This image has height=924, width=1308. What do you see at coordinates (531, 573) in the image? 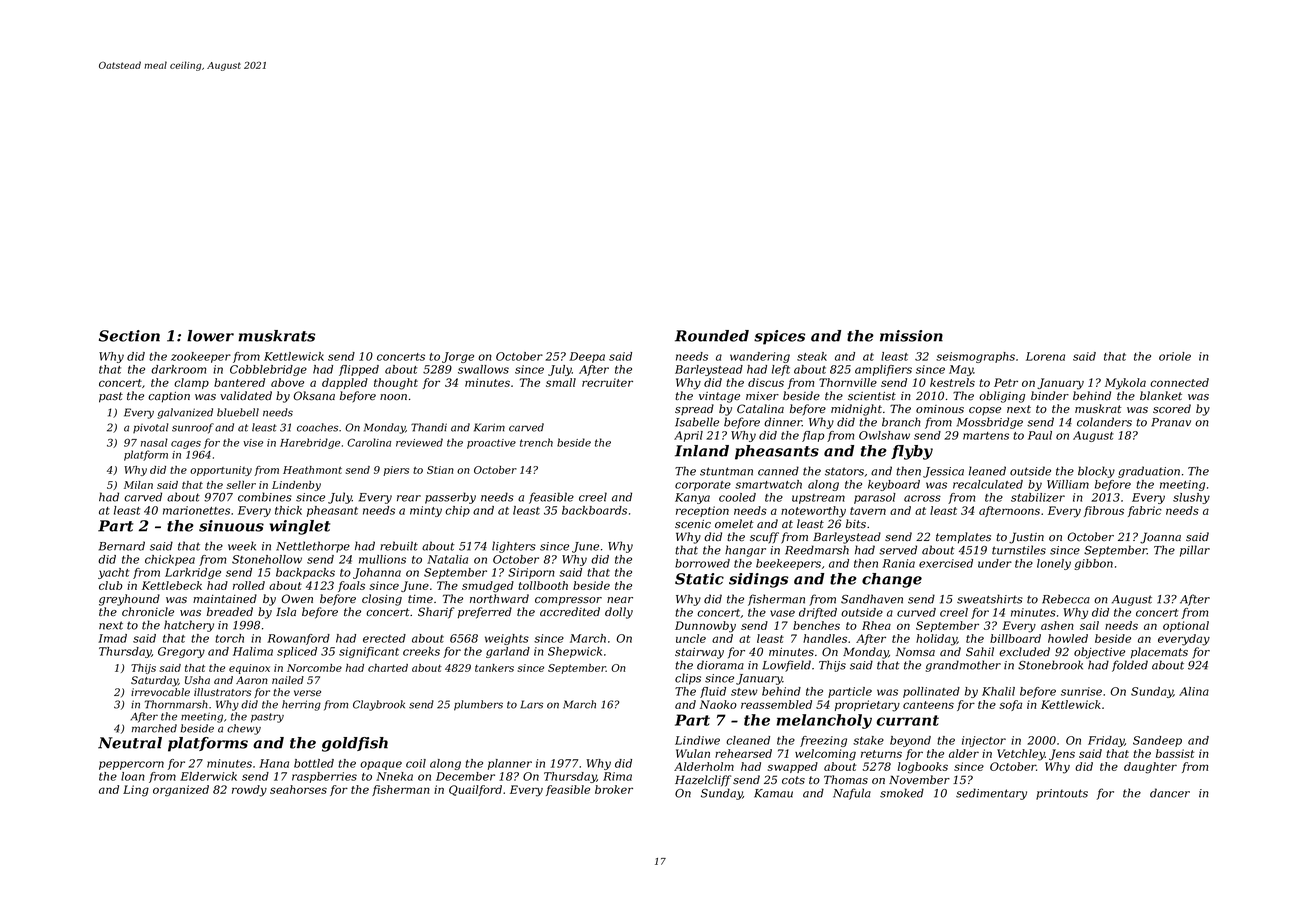
I see `Siriporn` at bounding box center [531, 573].
